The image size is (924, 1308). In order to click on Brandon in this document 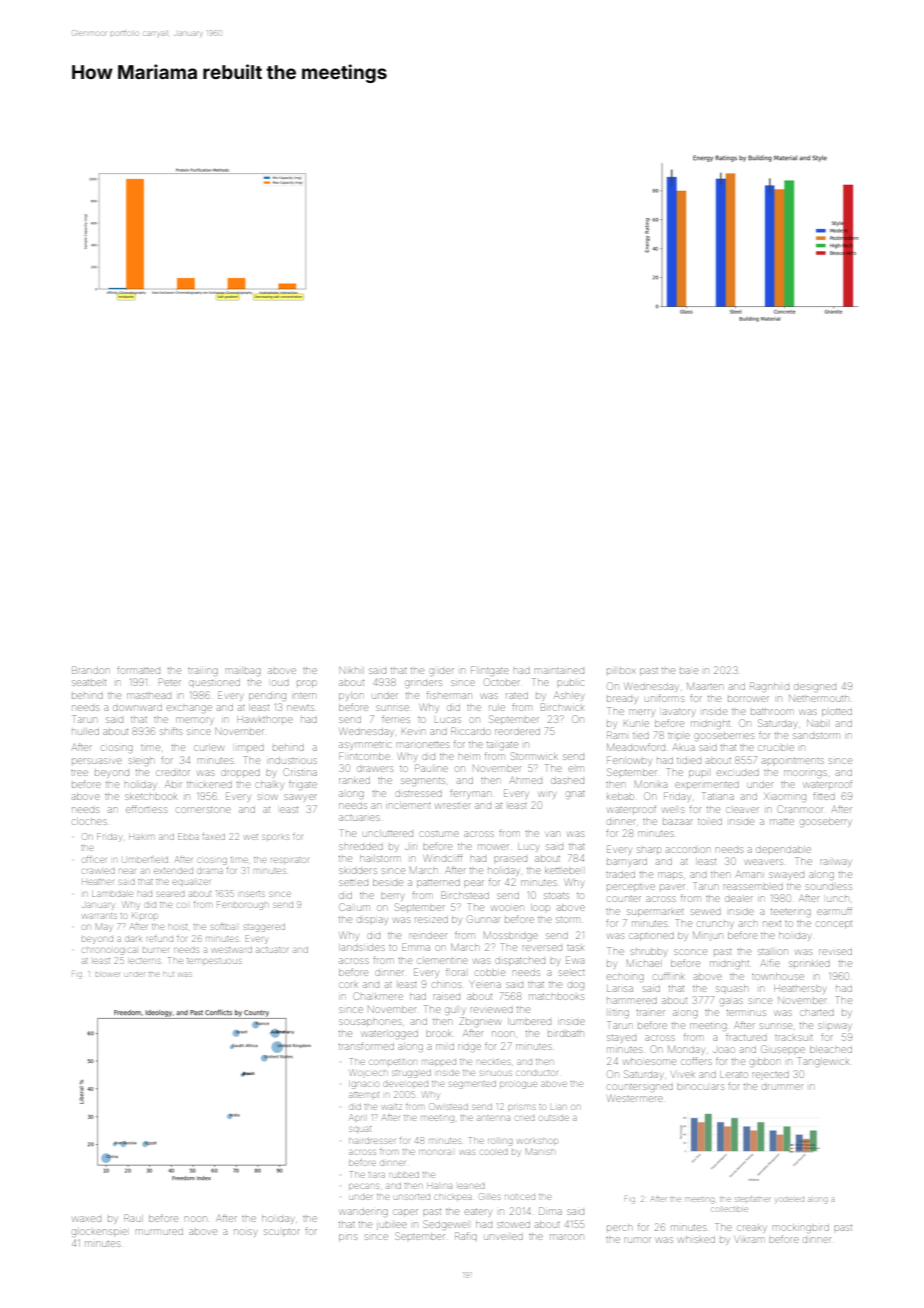, I will do `click(90, 670)`.
